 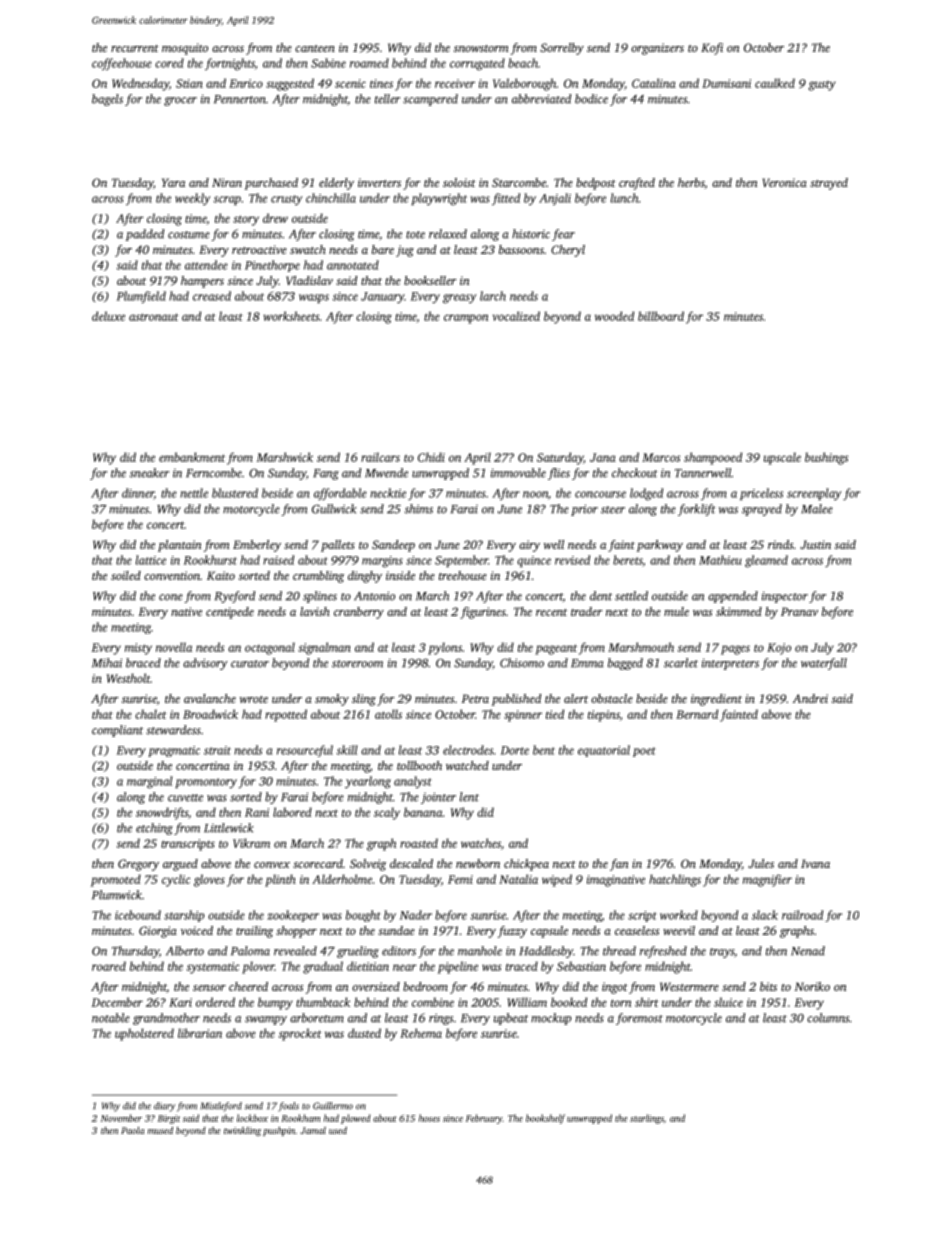 What do you see at coordinates (506, 199) in the document?
I see `fitted` at bounding box center [506, 199].
